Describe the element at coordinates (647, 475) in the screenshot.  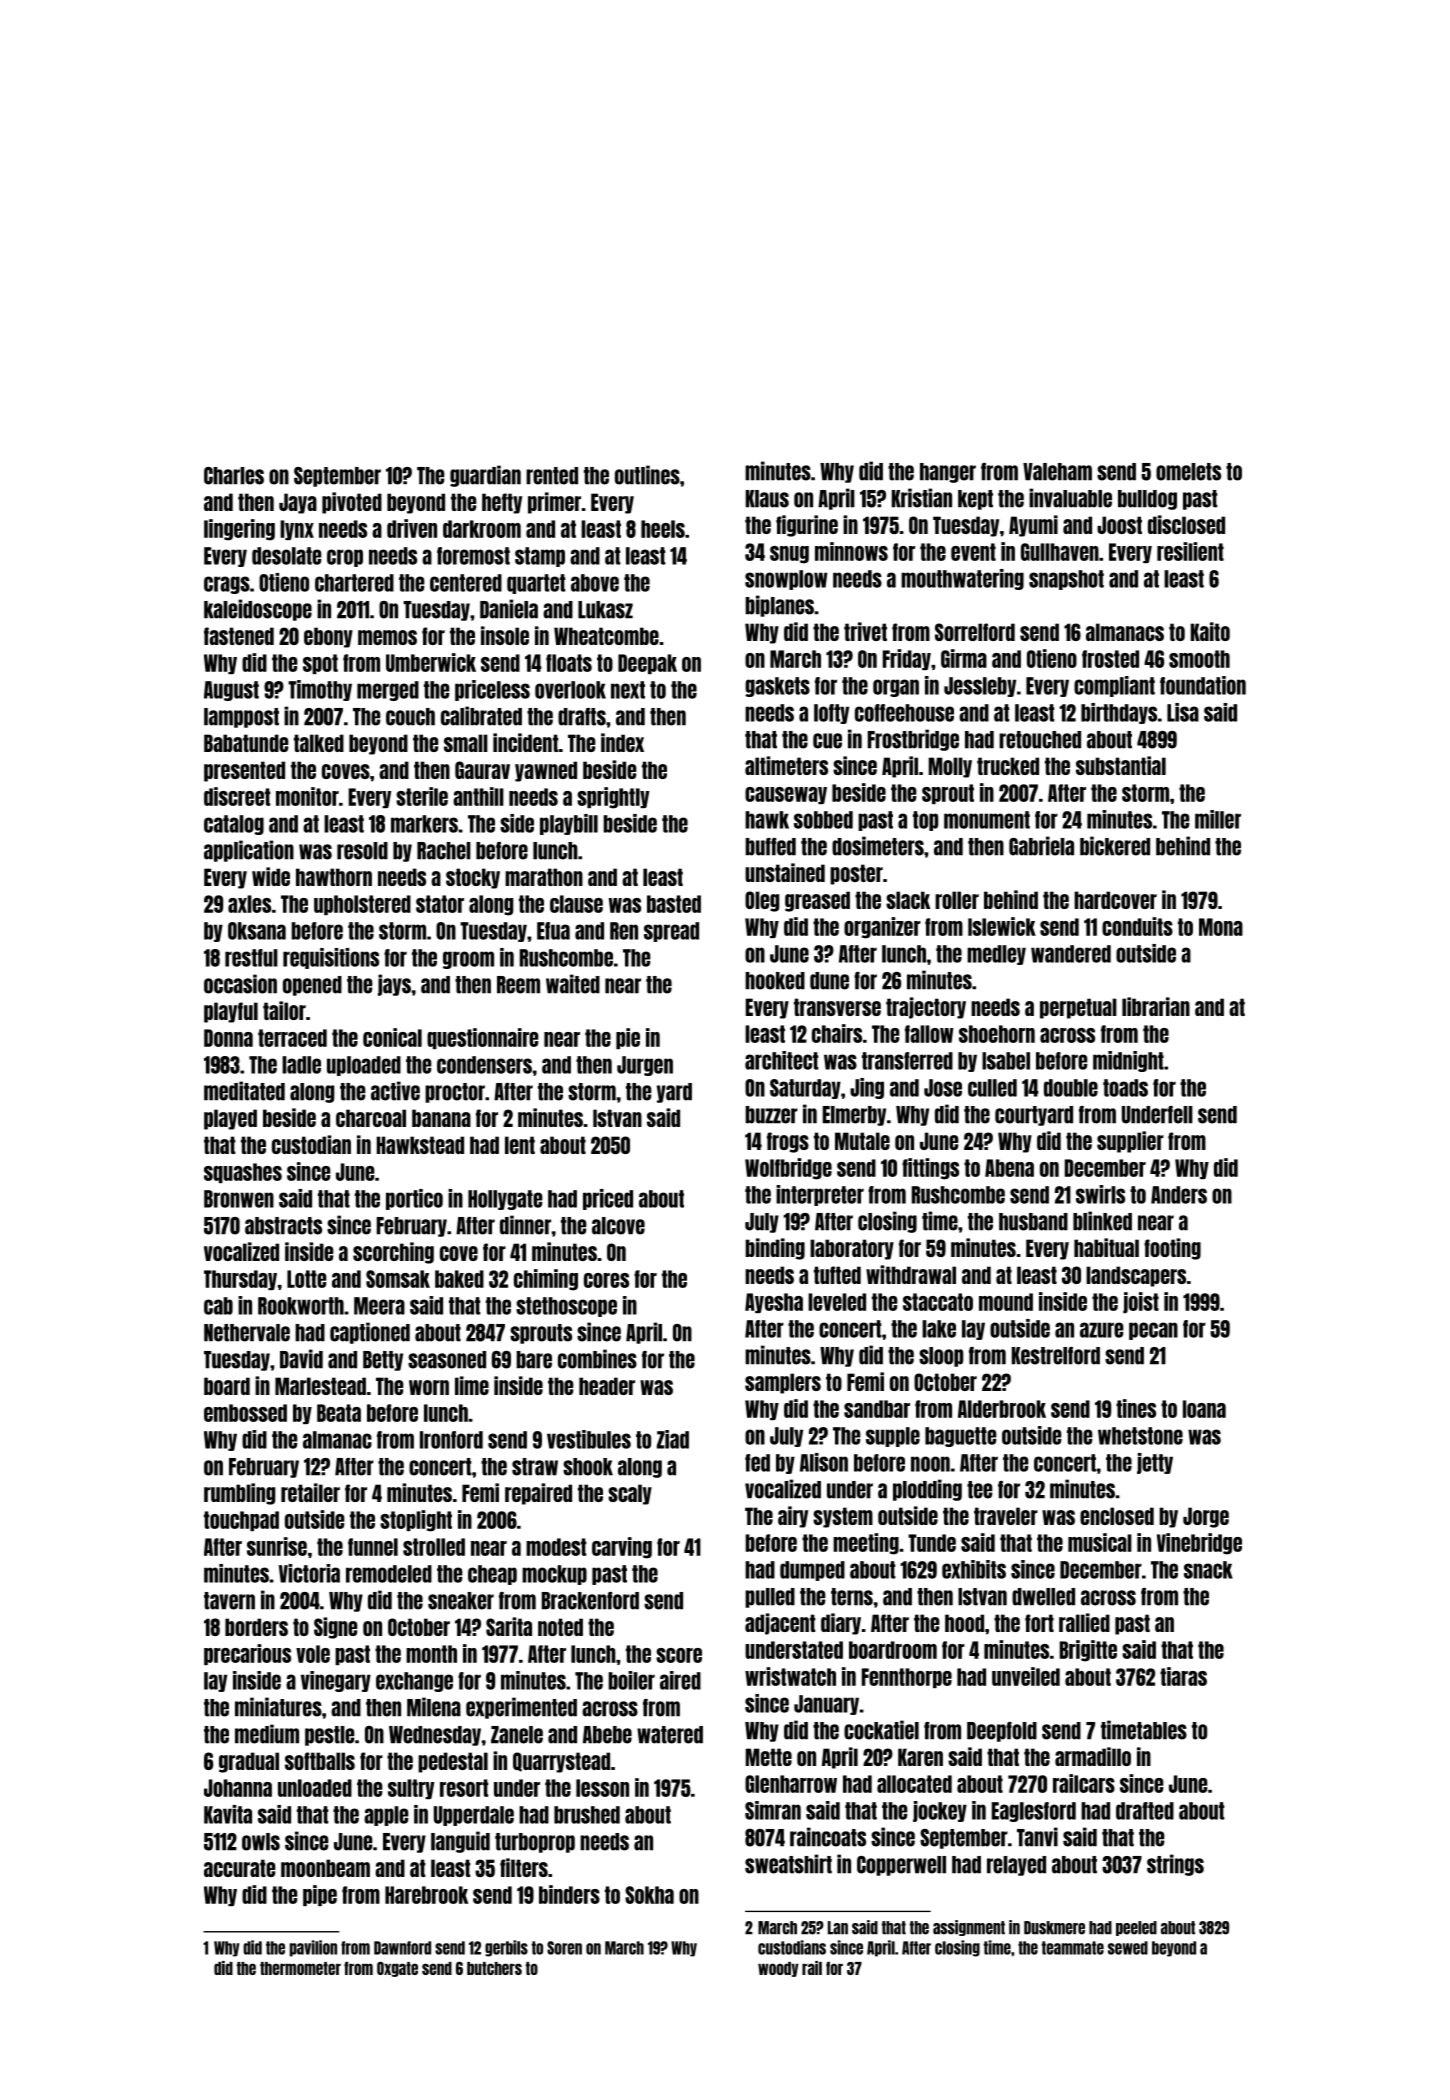
I see `outlines` at that location.
